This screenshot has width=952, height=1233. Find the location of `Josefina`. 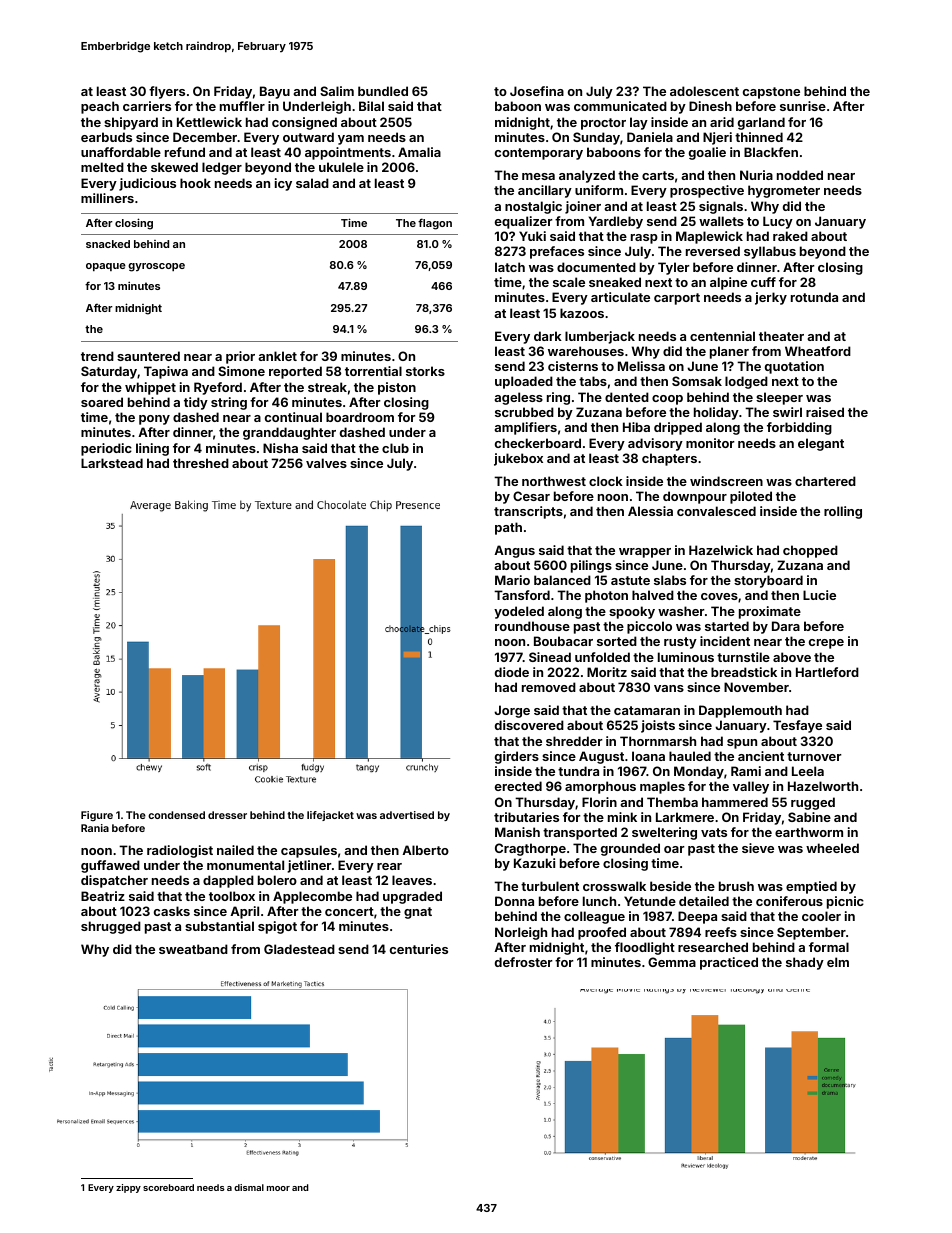

Josefina is located at coordinates (537, 91).
